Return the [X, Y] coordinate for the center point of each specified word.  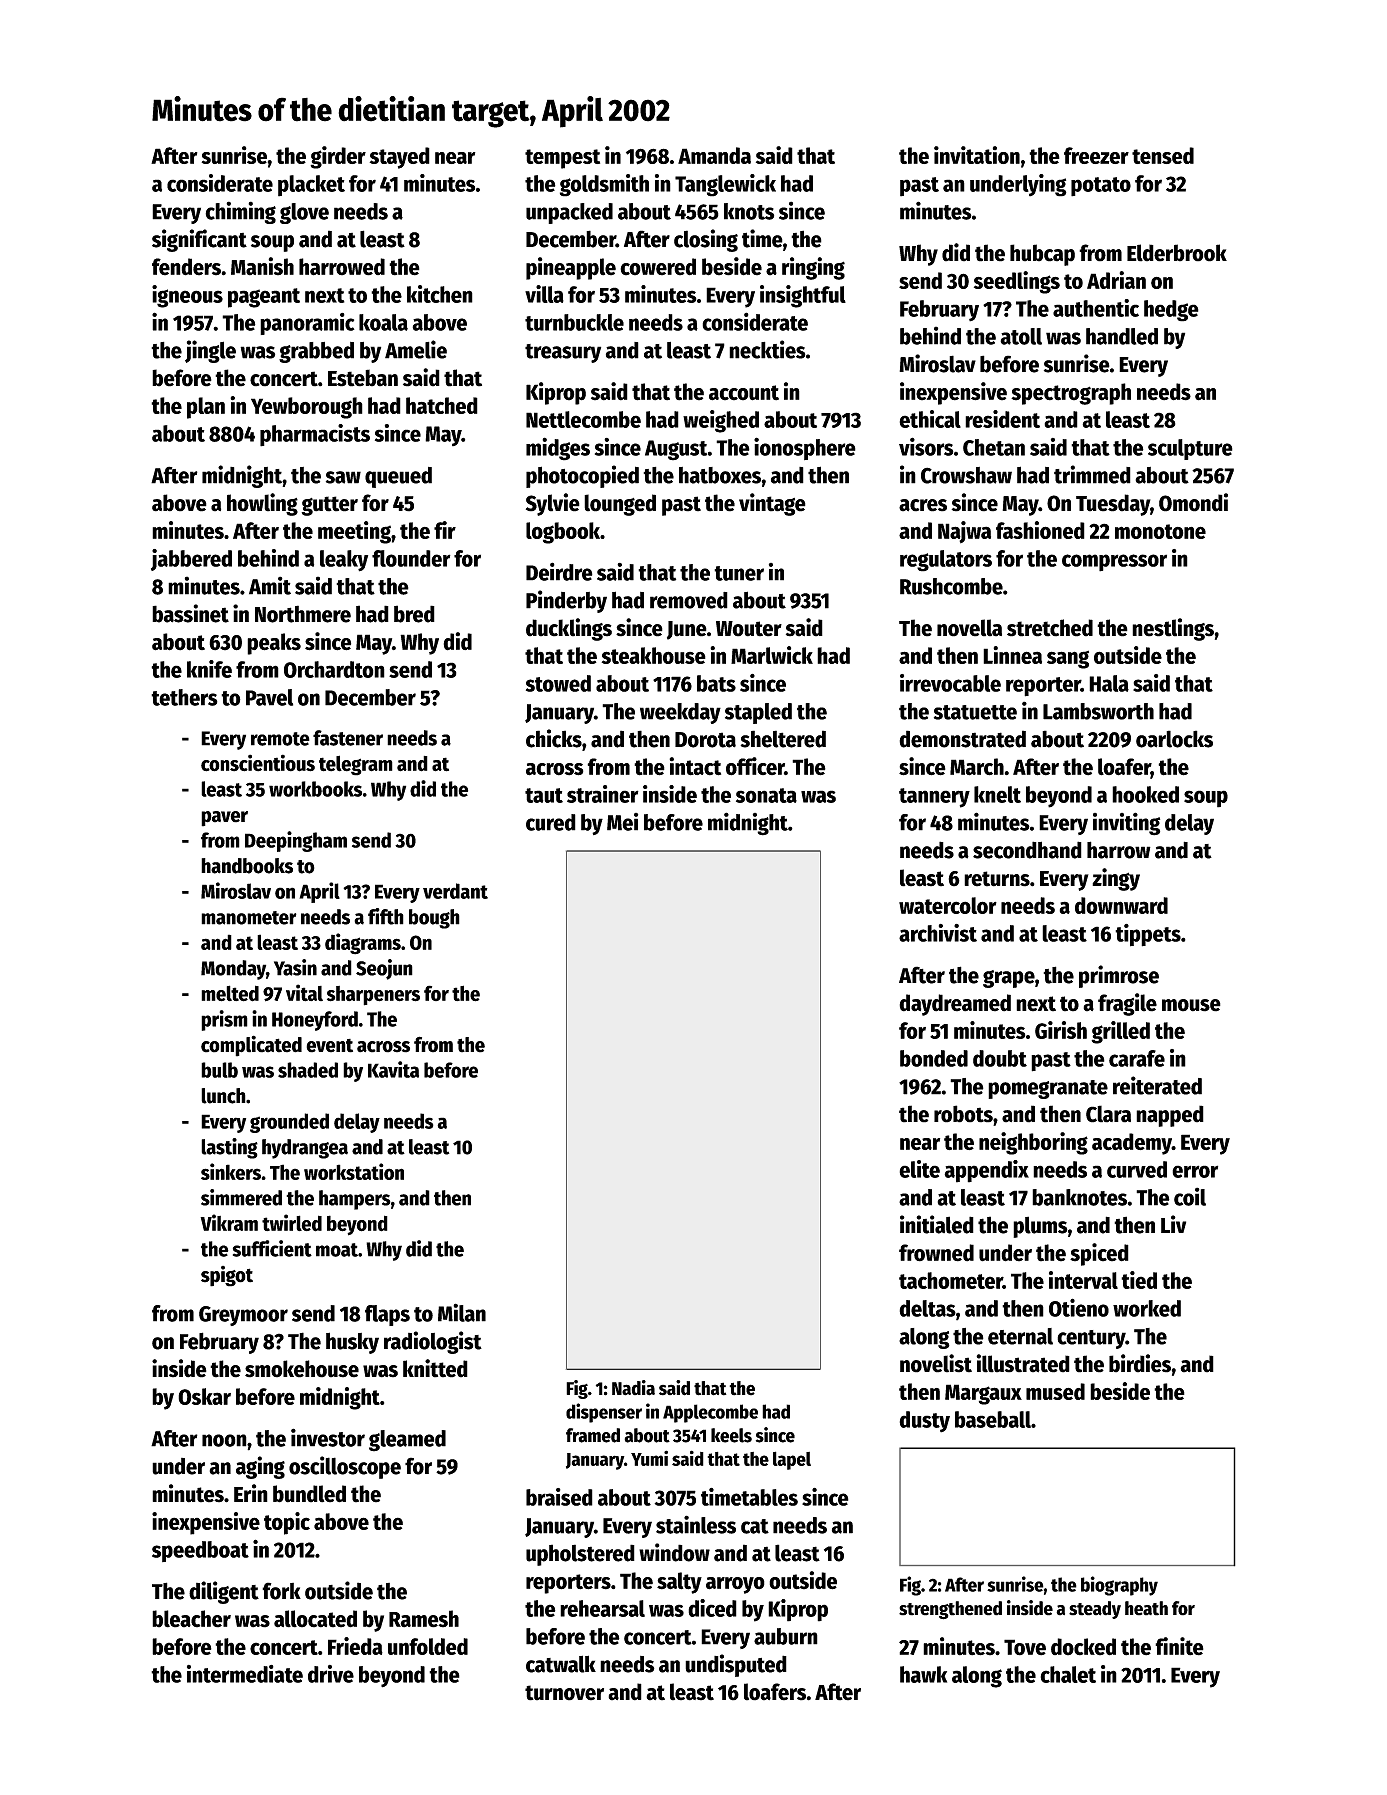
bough [434, 919]
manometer [249, 918]
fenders [186, 267]
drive [331, 1674]
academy [1132, 1144]
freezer [1096, 155]
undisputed [736, 1665]
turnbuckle [574, 322]
